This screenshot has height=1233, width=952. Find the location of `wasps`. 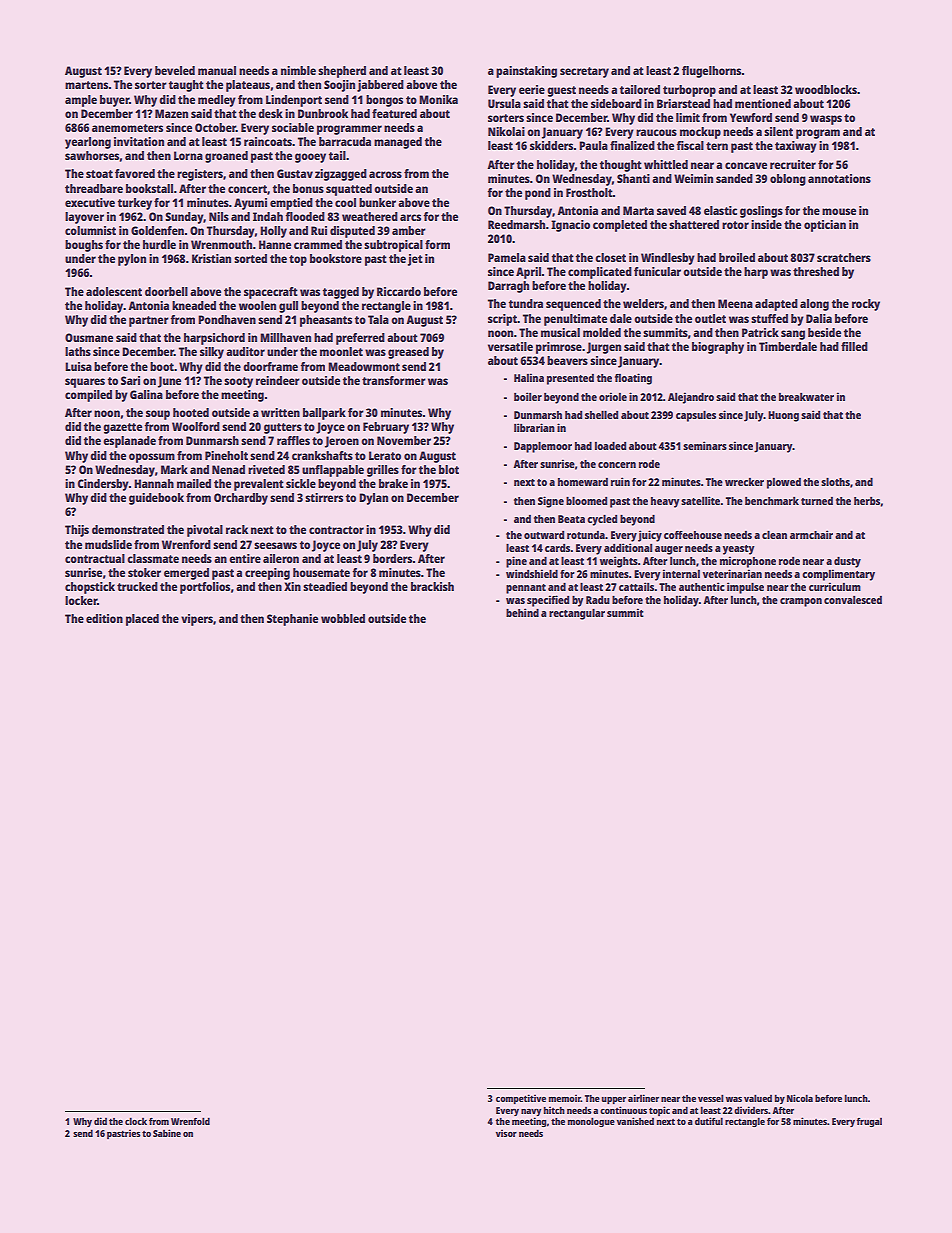

wasps is located at coordinates (826, 120).
